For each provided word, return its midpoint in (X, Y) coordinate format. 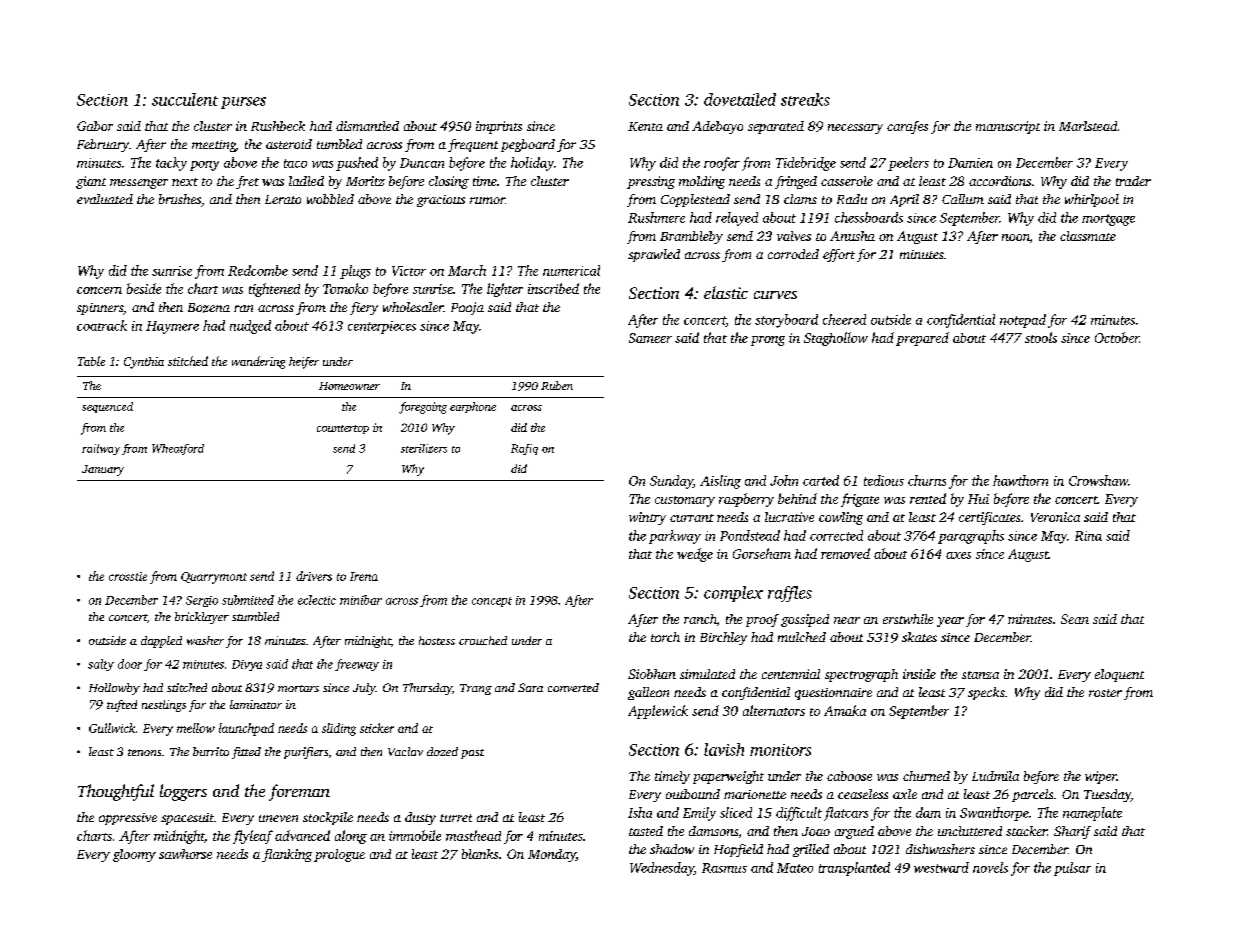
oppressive (128, 819)
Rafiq (524, 449)
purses (243, 103)
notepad (1023, 321)
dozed (442, 751)
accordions (1000, 181)
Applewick (658, 712)
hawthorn (1020, 480)
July (364, 689)
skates (919, 637)
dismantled (367, 126)
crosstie (128, 576)
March (467, 270)
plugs (355, 272)
